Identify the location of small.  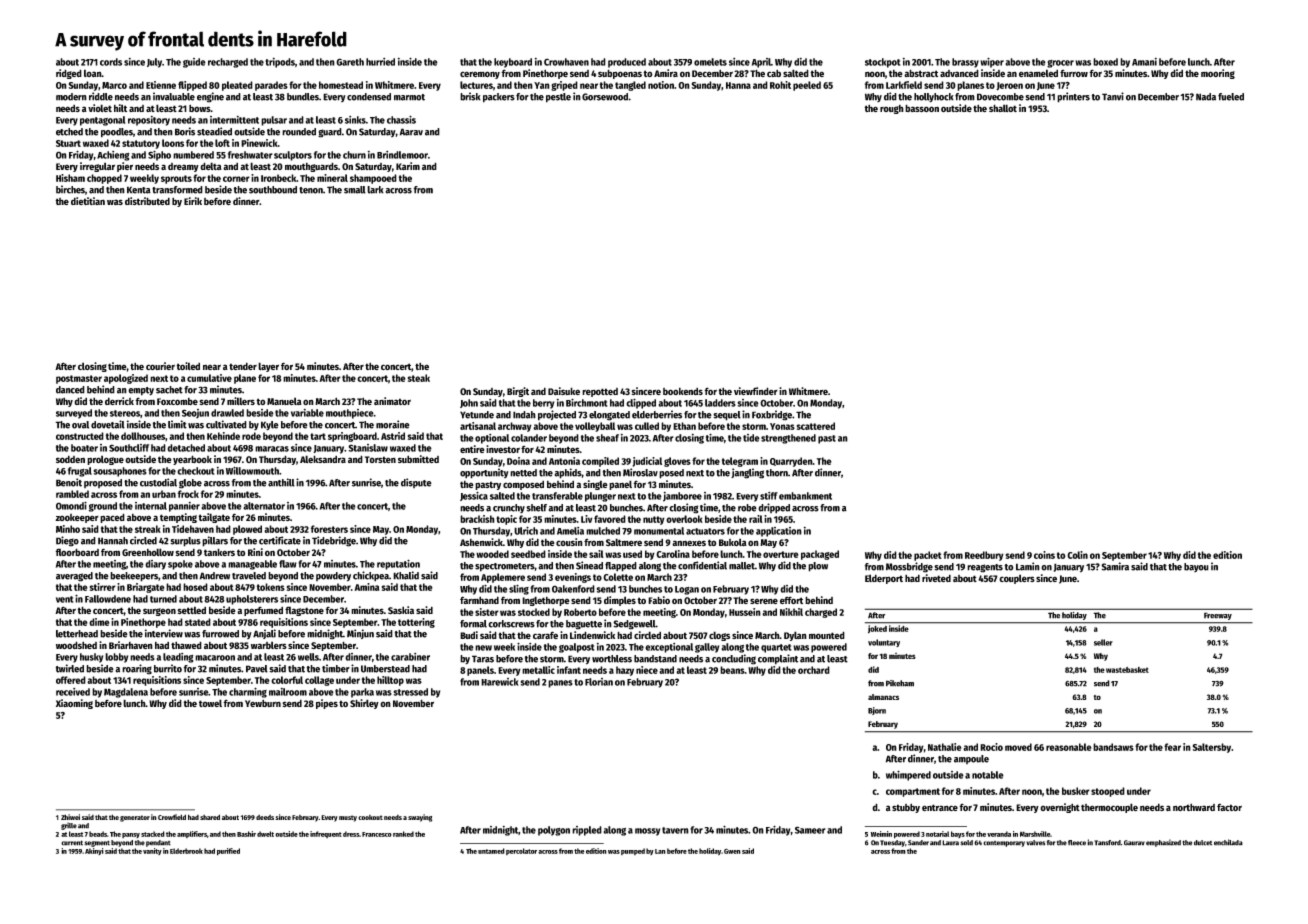
(355, 190).
